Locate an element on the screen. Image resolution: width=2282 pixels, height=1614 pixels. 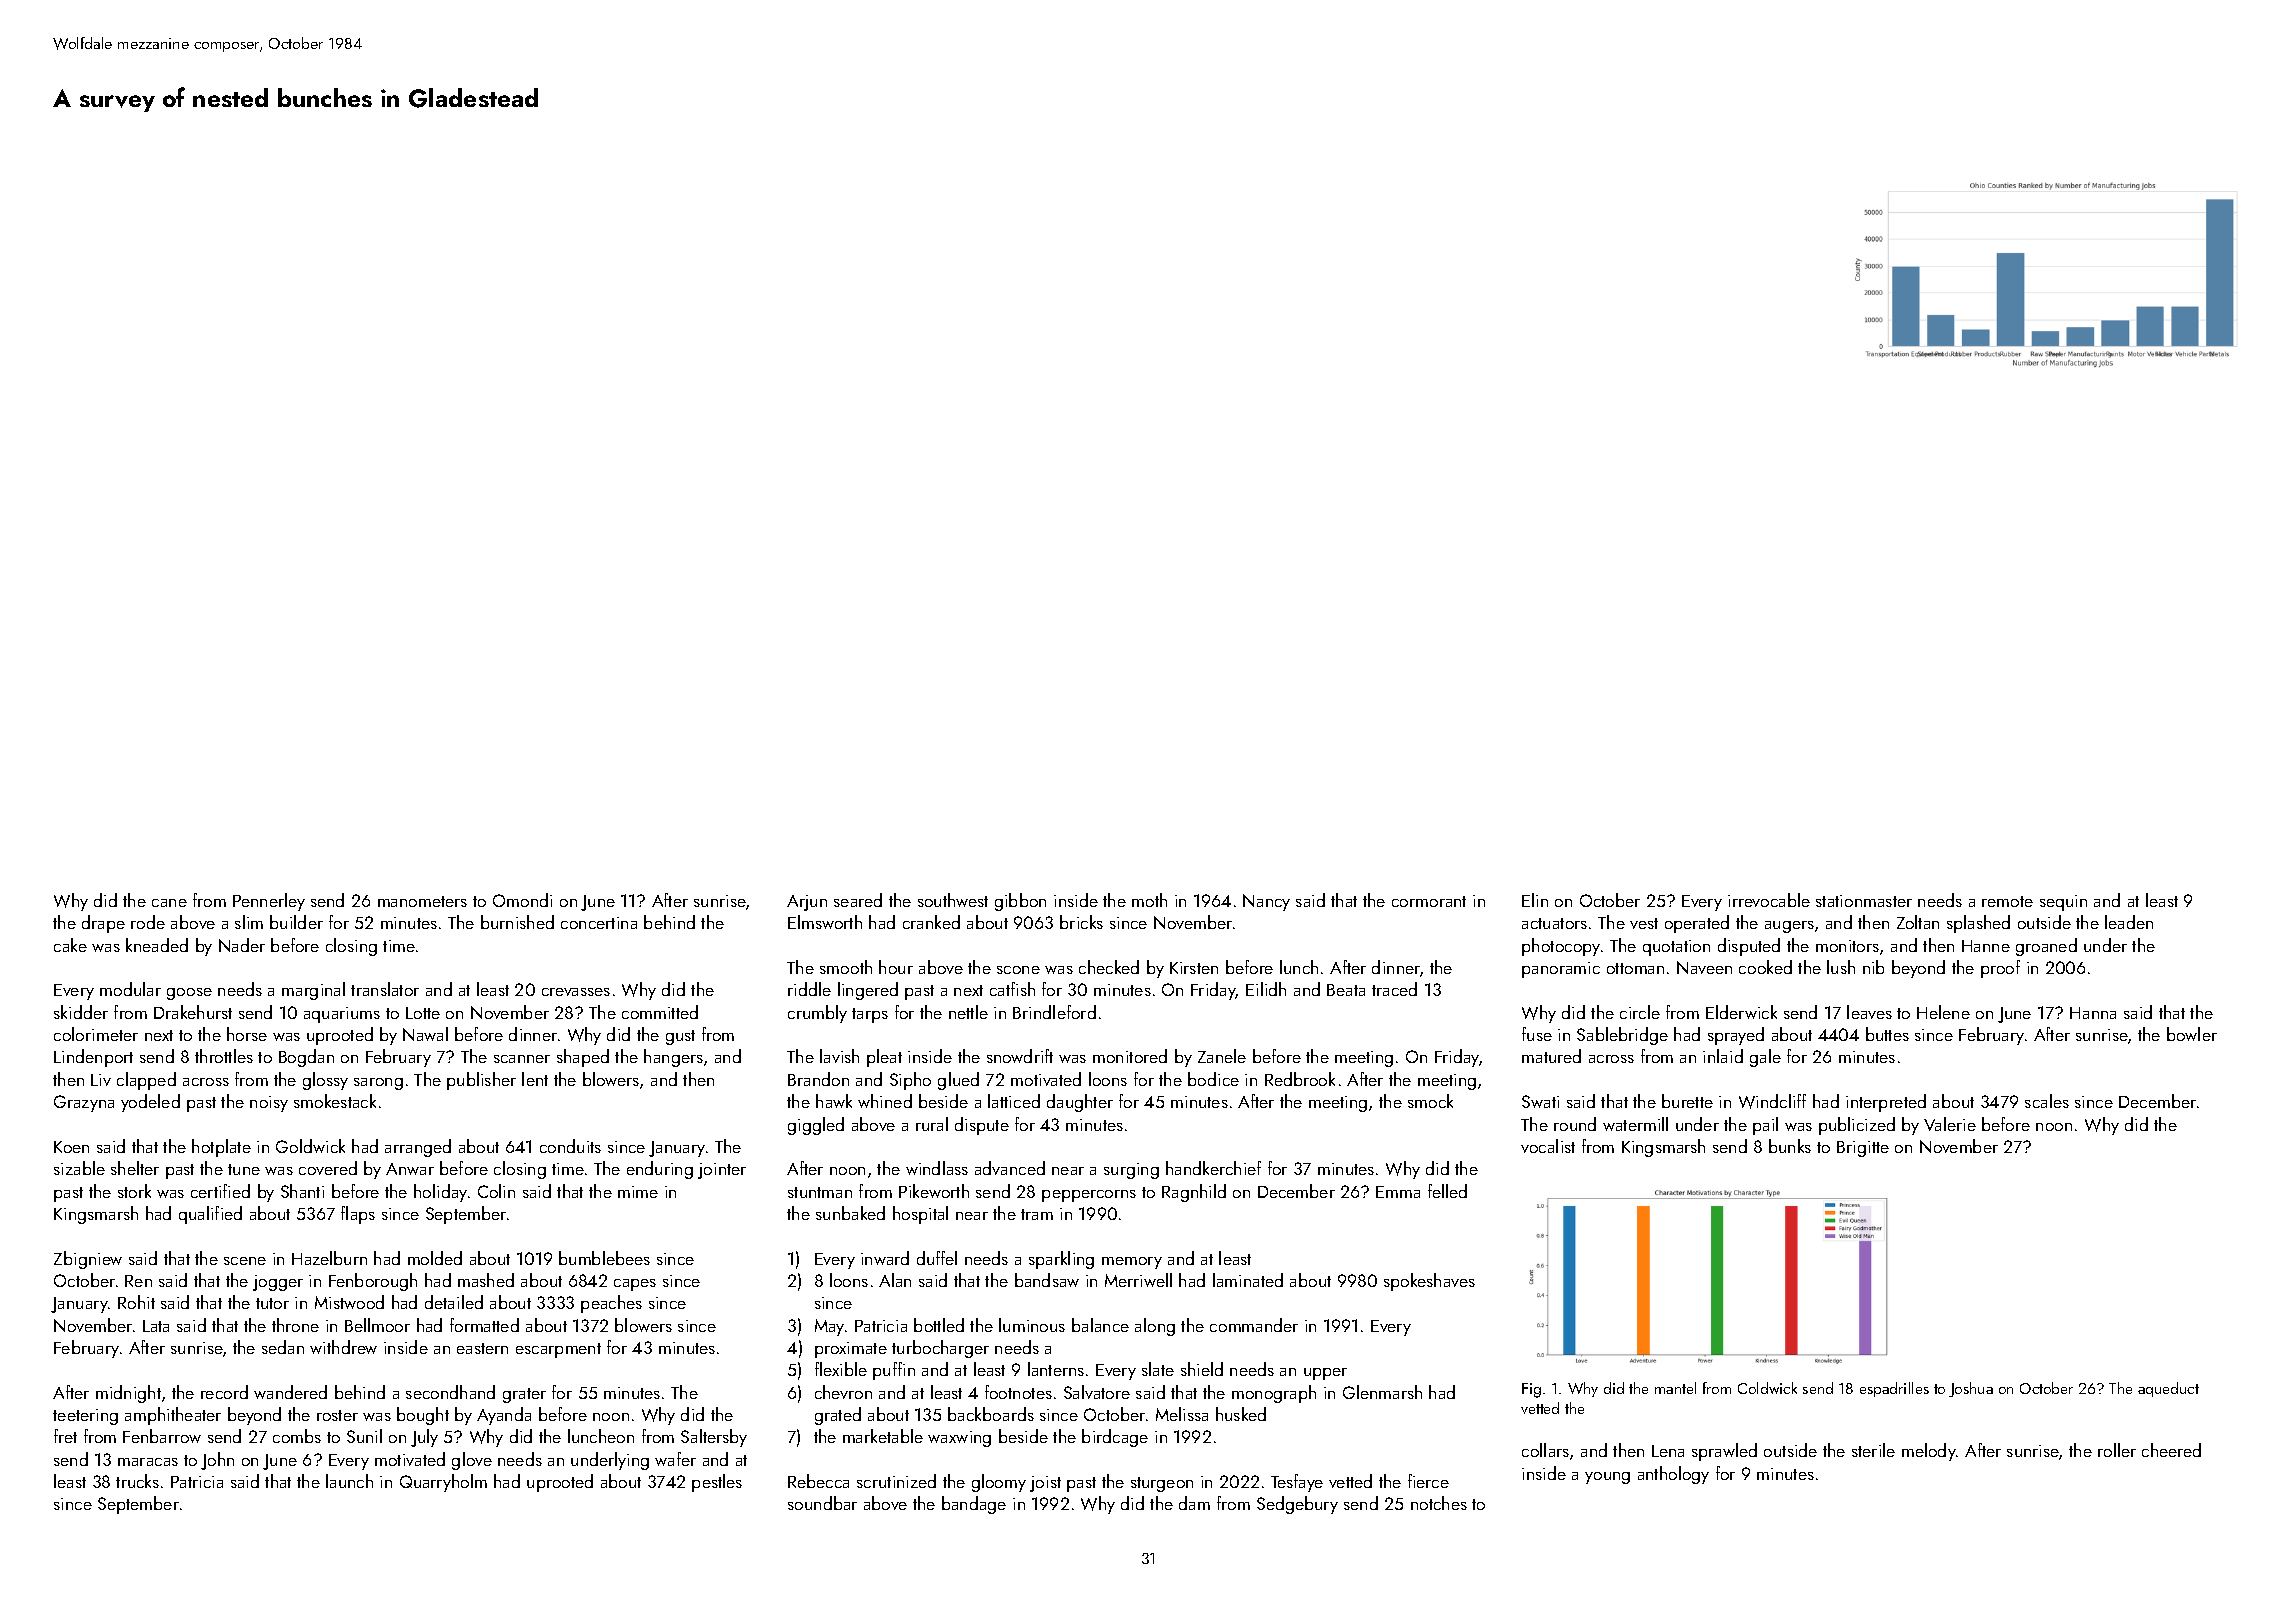
felled is located at coordinates (1447, 1191).
